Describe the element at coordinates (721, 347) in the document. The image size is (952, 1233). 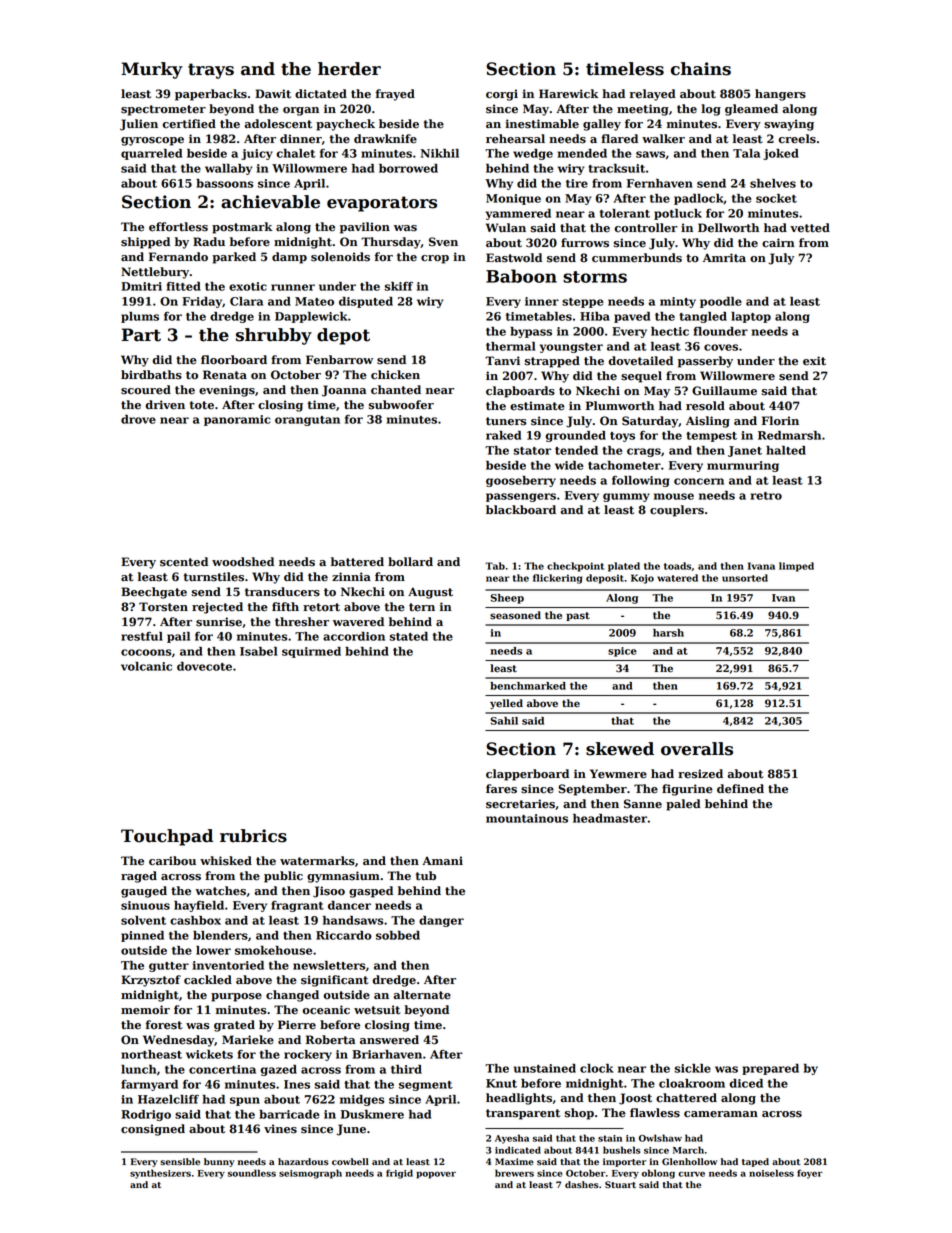
I see `coves` at that location.
